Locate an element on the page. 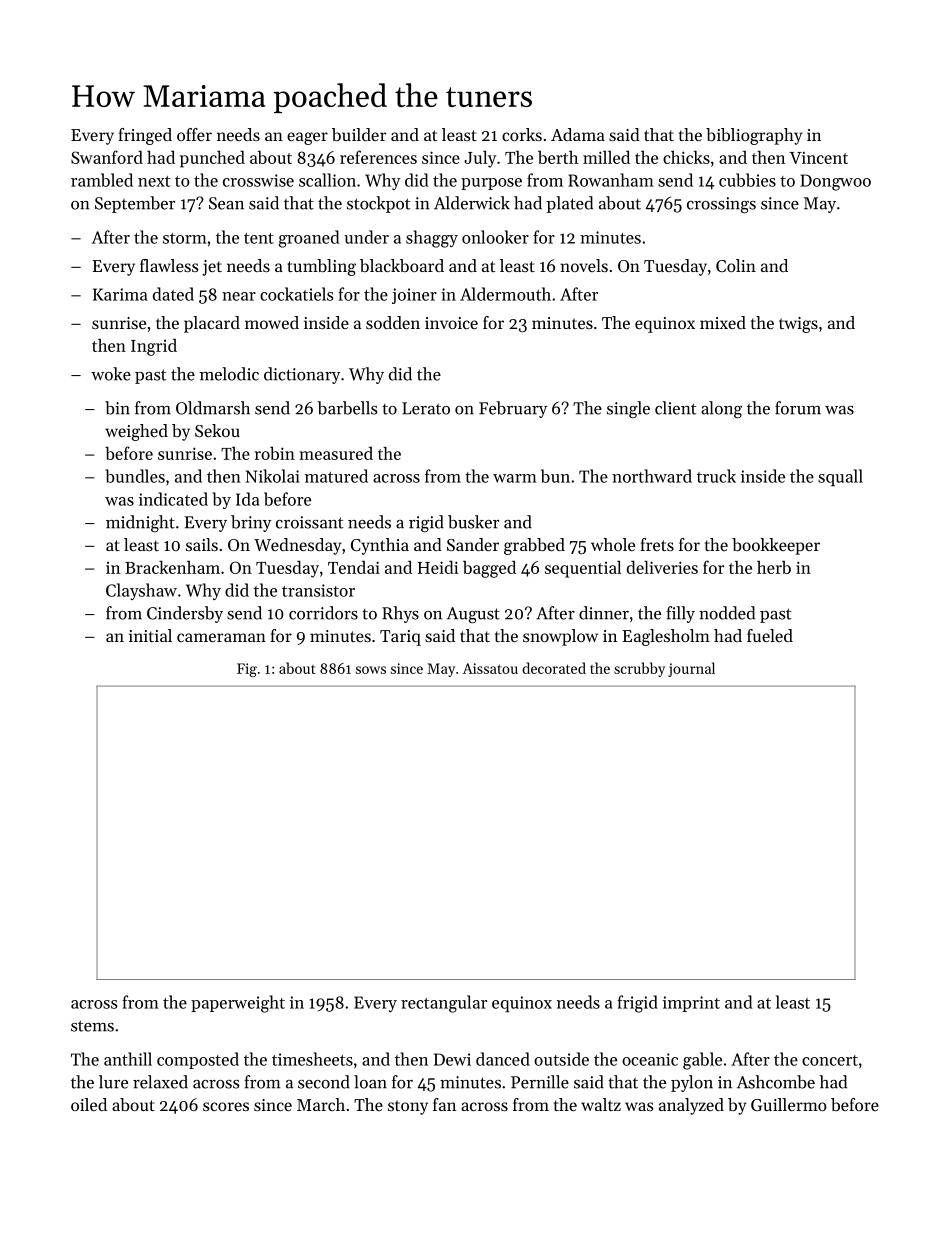  imprint is located at coordinates (691, 1004).
